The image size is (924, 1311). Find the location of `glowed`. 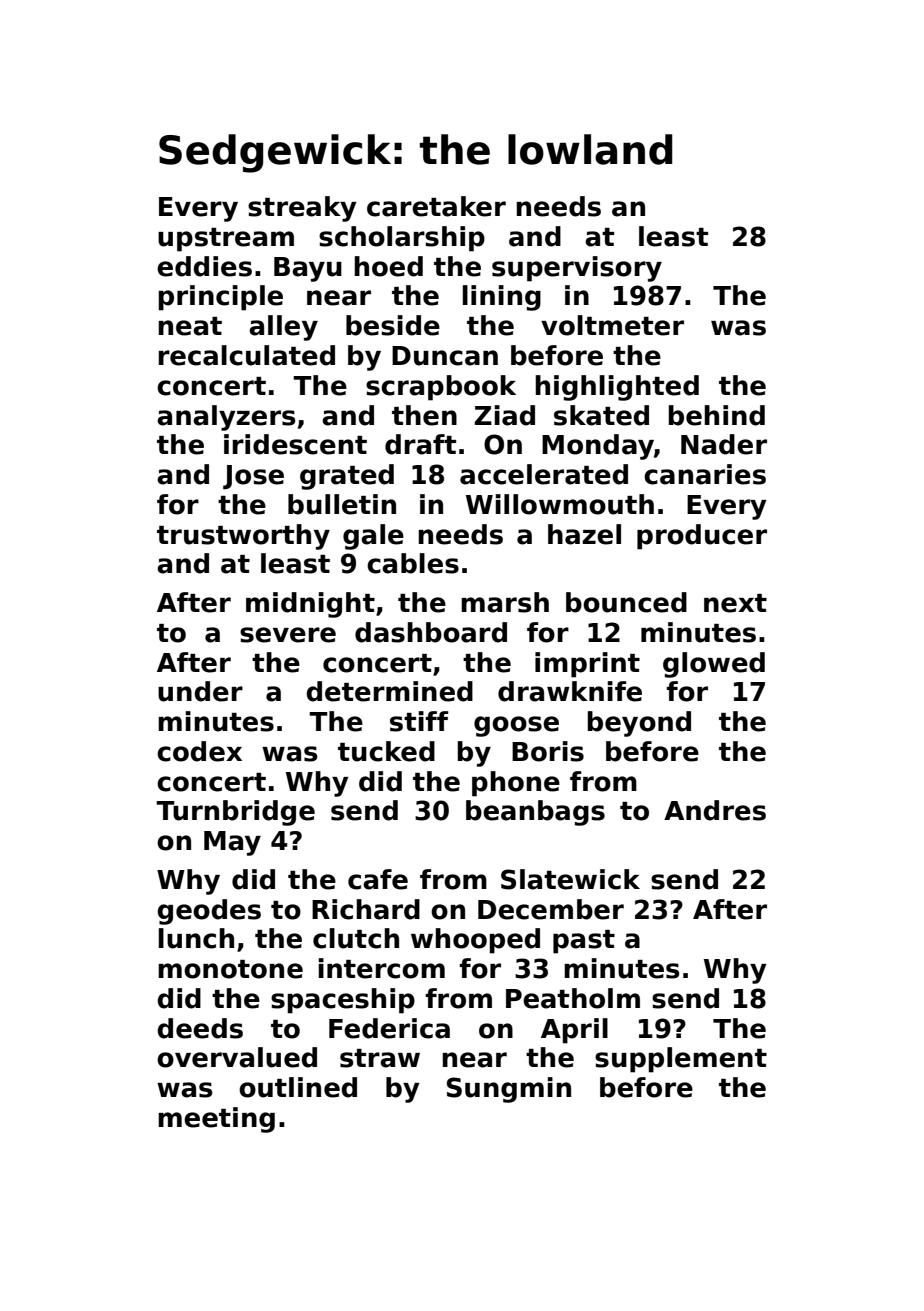

glowed is located at coordinates (714, 665).
